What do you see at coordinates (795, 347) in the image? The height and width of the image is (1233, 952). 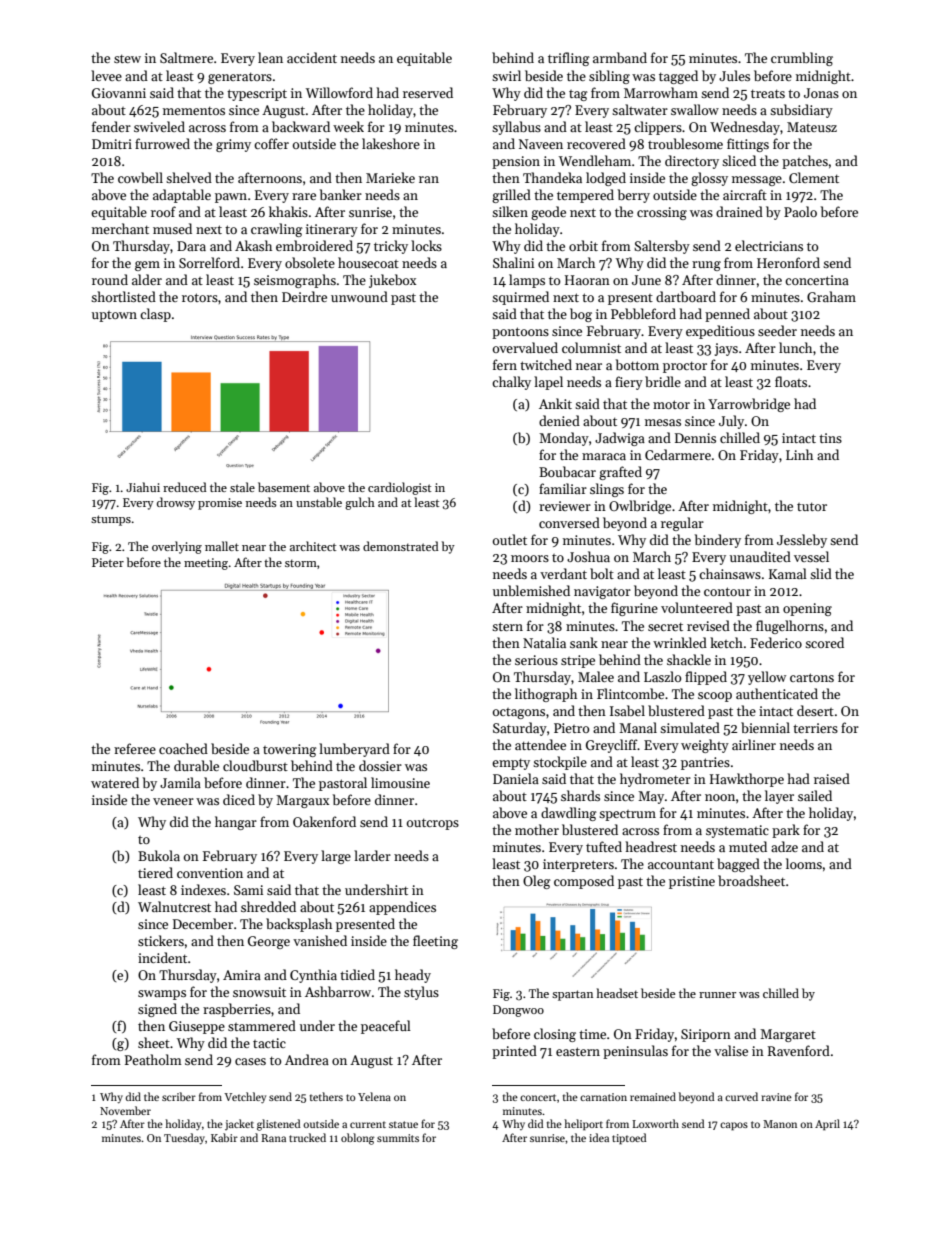 I see `lunch` at bounding box center [795, 347].
